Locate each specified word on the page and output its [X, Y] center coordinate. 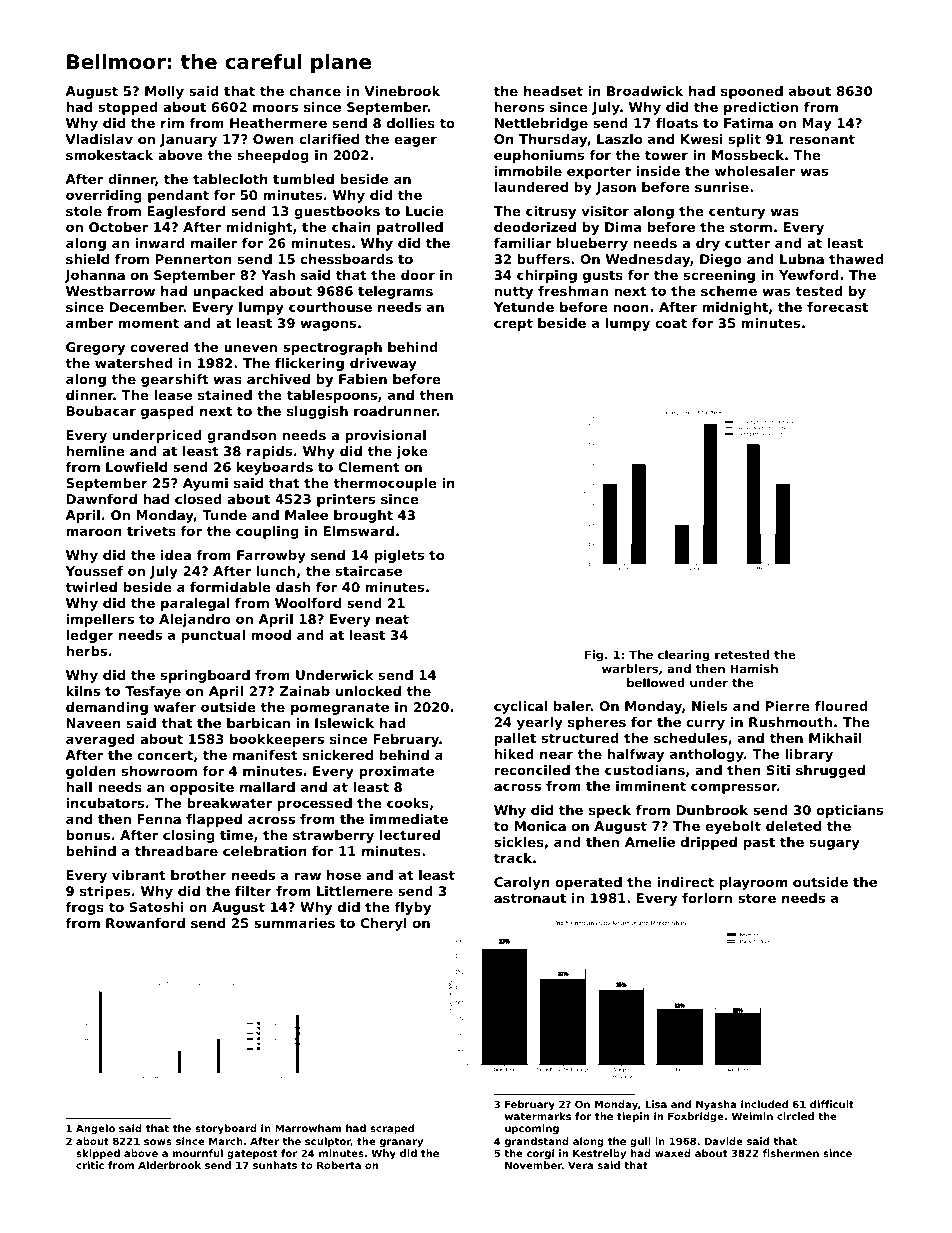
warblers [630, 668]
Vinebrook [402, 91]
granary [401, 1143]
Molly [164, 92]
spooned [752, 92]
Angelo [95, 1129]
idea [176, 555]
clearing [684, 656]
